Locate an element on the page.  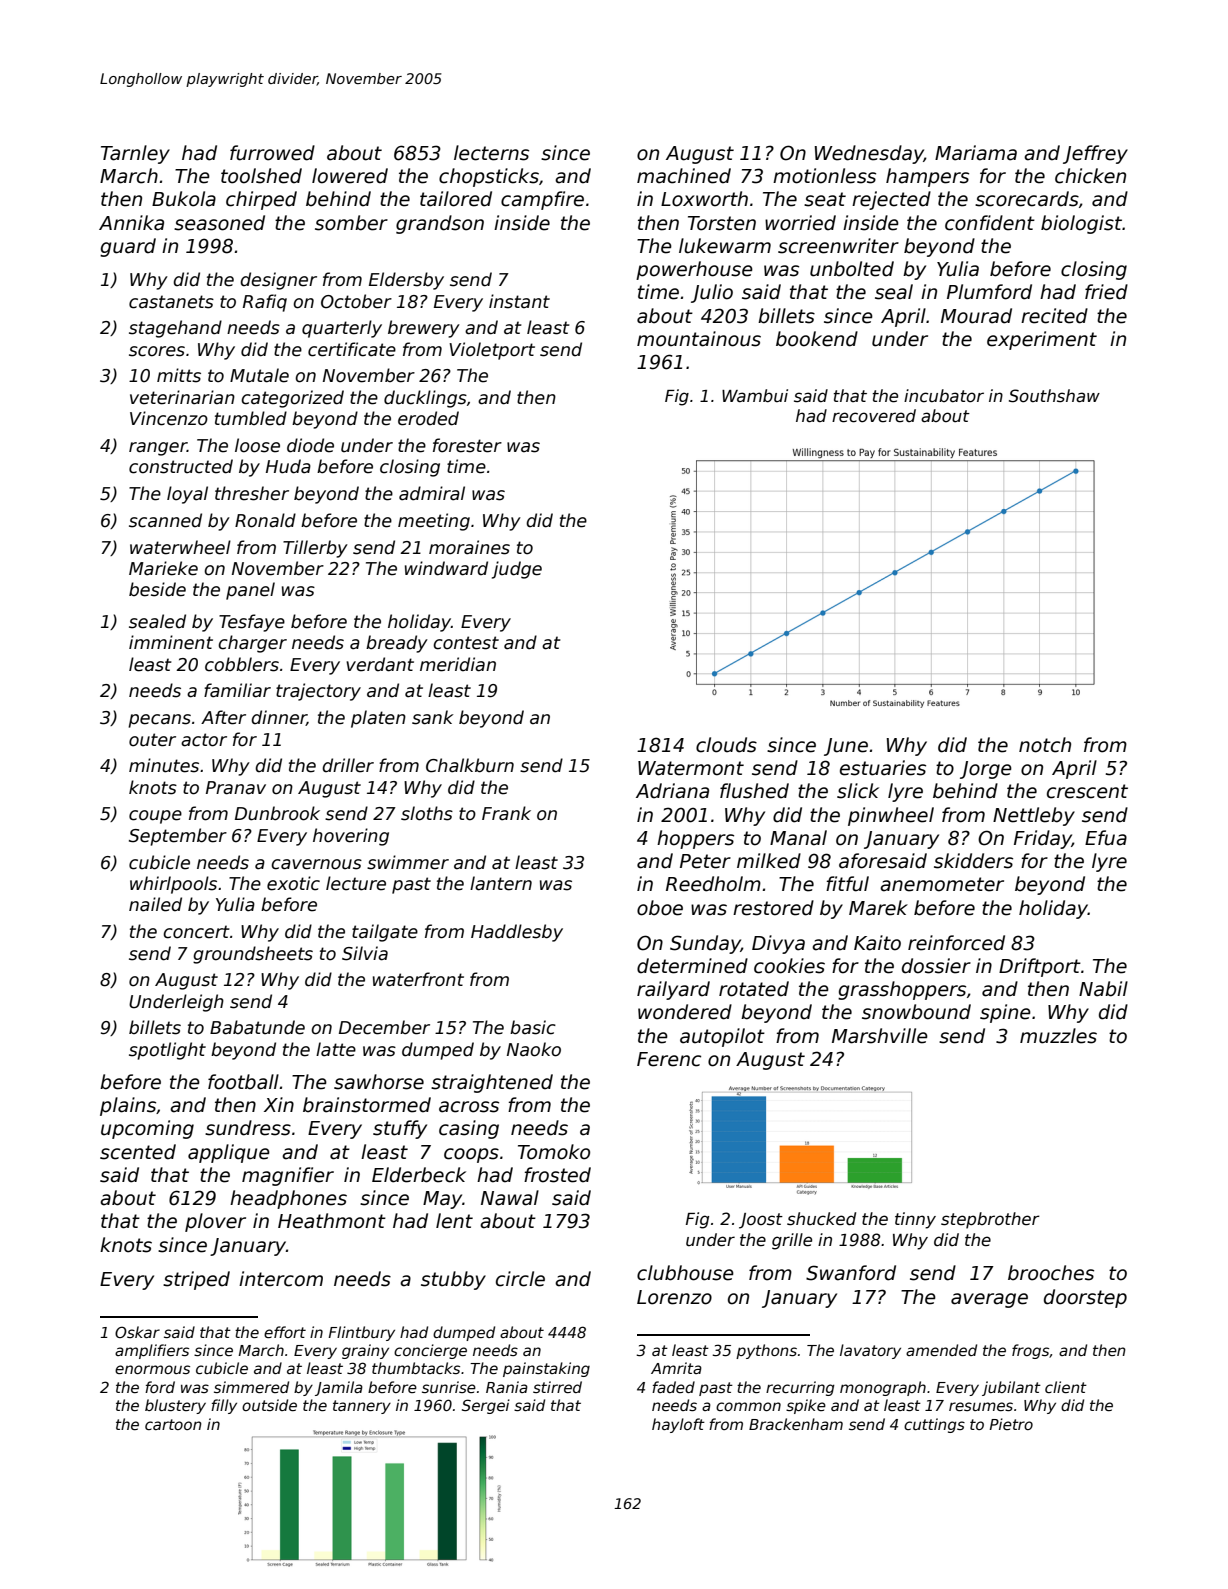
lantern is located at coordinates (501, 883).
